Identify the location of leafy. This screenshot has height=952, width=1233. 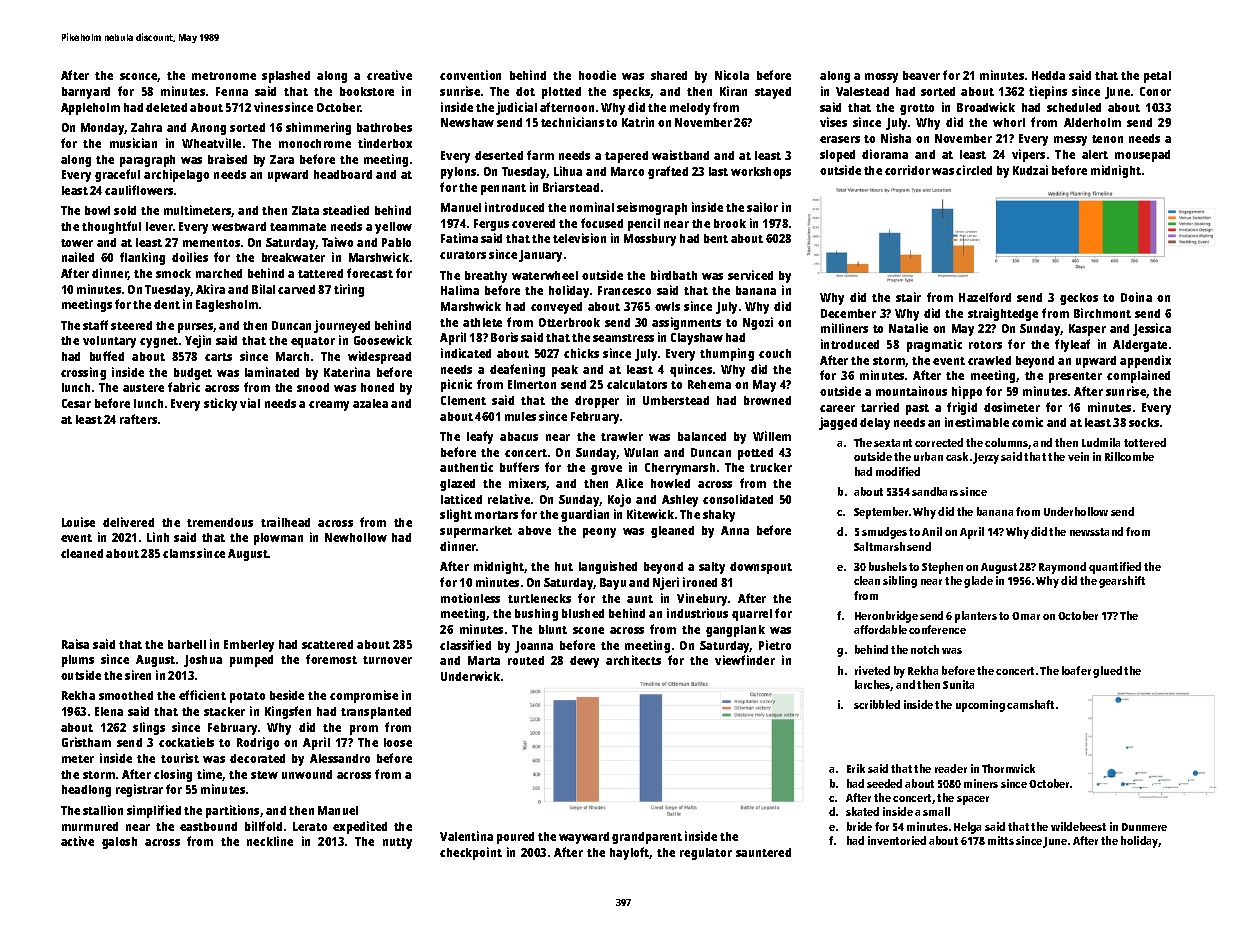
(480, 437).
